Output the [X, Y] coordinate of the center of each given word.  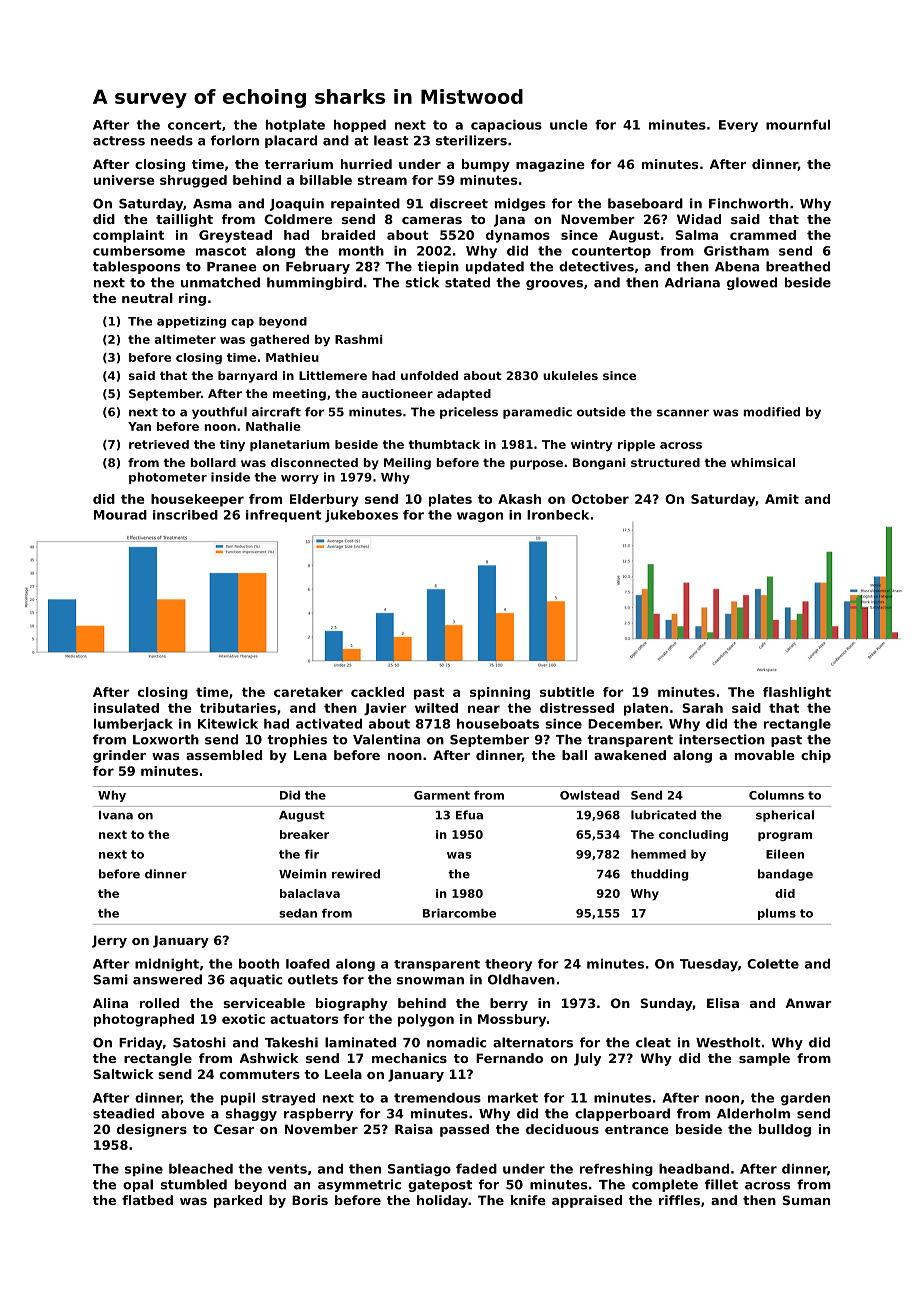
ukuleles [570, 375]
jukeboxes [361, 516]
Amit [782, 499]
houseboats [498, 724]
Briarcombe [459, 913]
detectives [596, 266]
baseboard [645, 203]
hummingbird [314, 283]
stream [382, 180]
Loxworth [166, 739]
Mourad [120, 515]
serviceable [264, 1003]
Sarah [702, 708]
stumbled [194, 1184]
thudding [660, 875]
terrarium [299, 164]
